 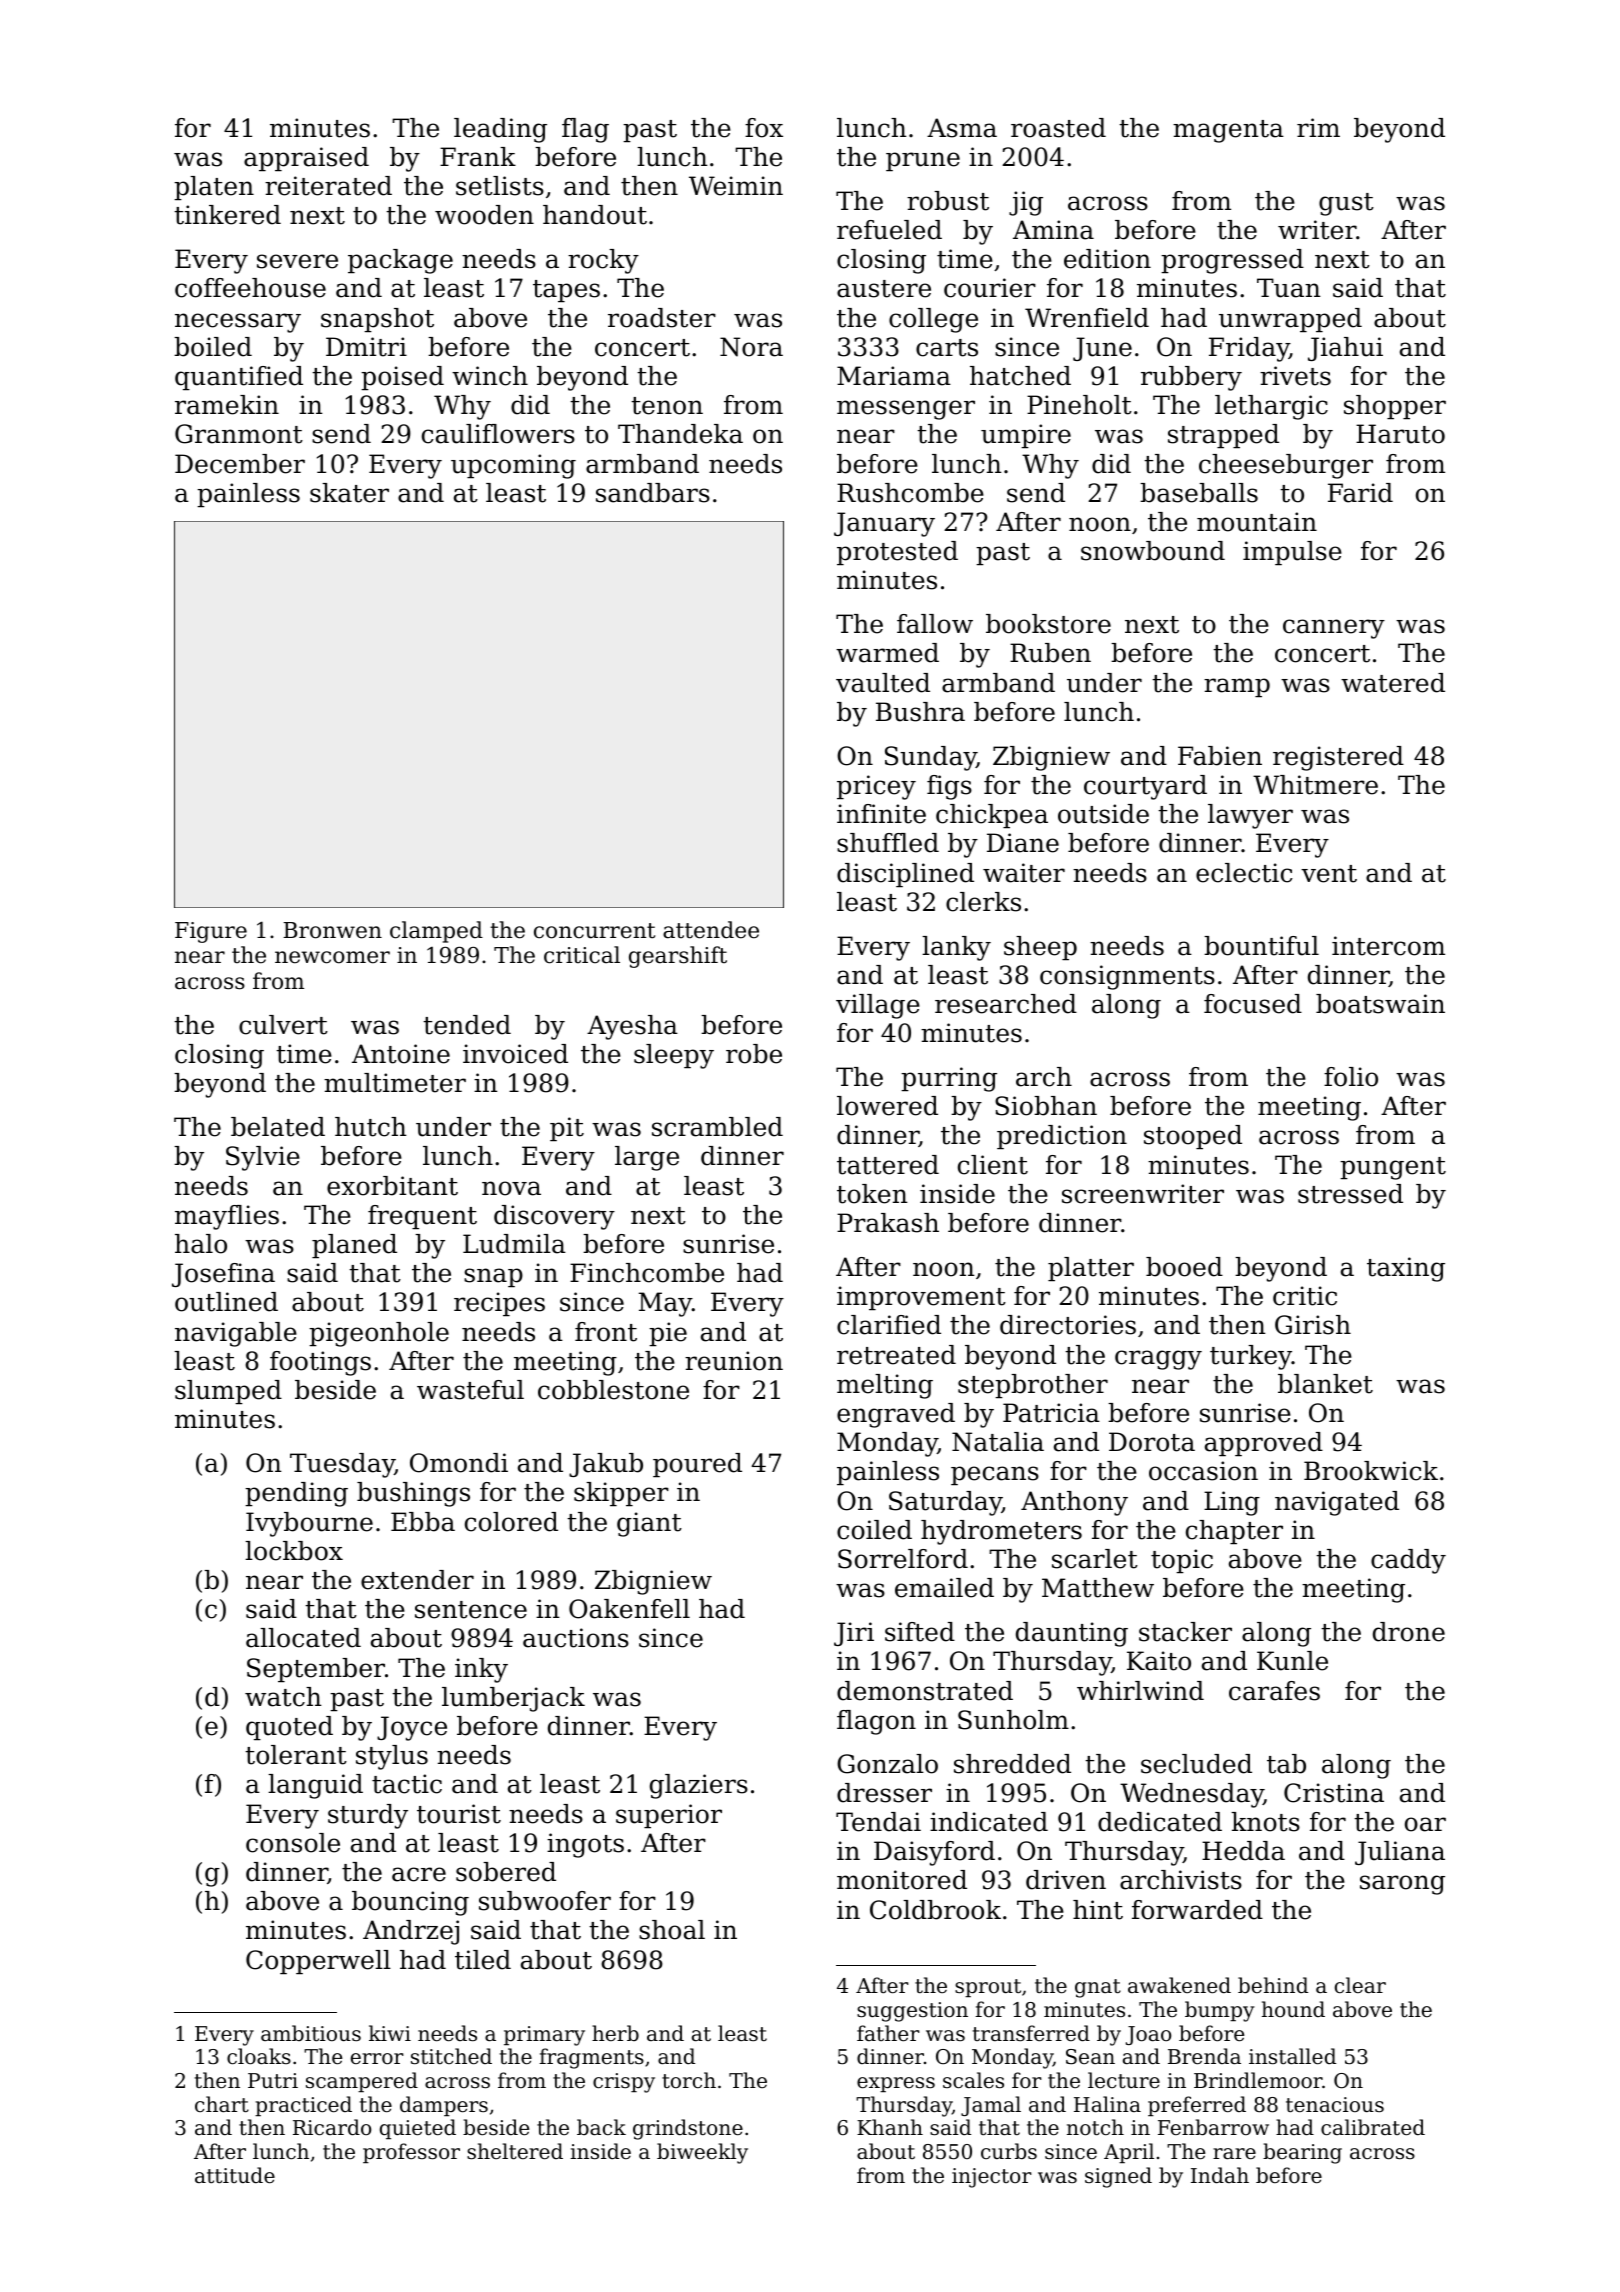 I want to click on whirlwind, so click(x=1140, y=1691).
